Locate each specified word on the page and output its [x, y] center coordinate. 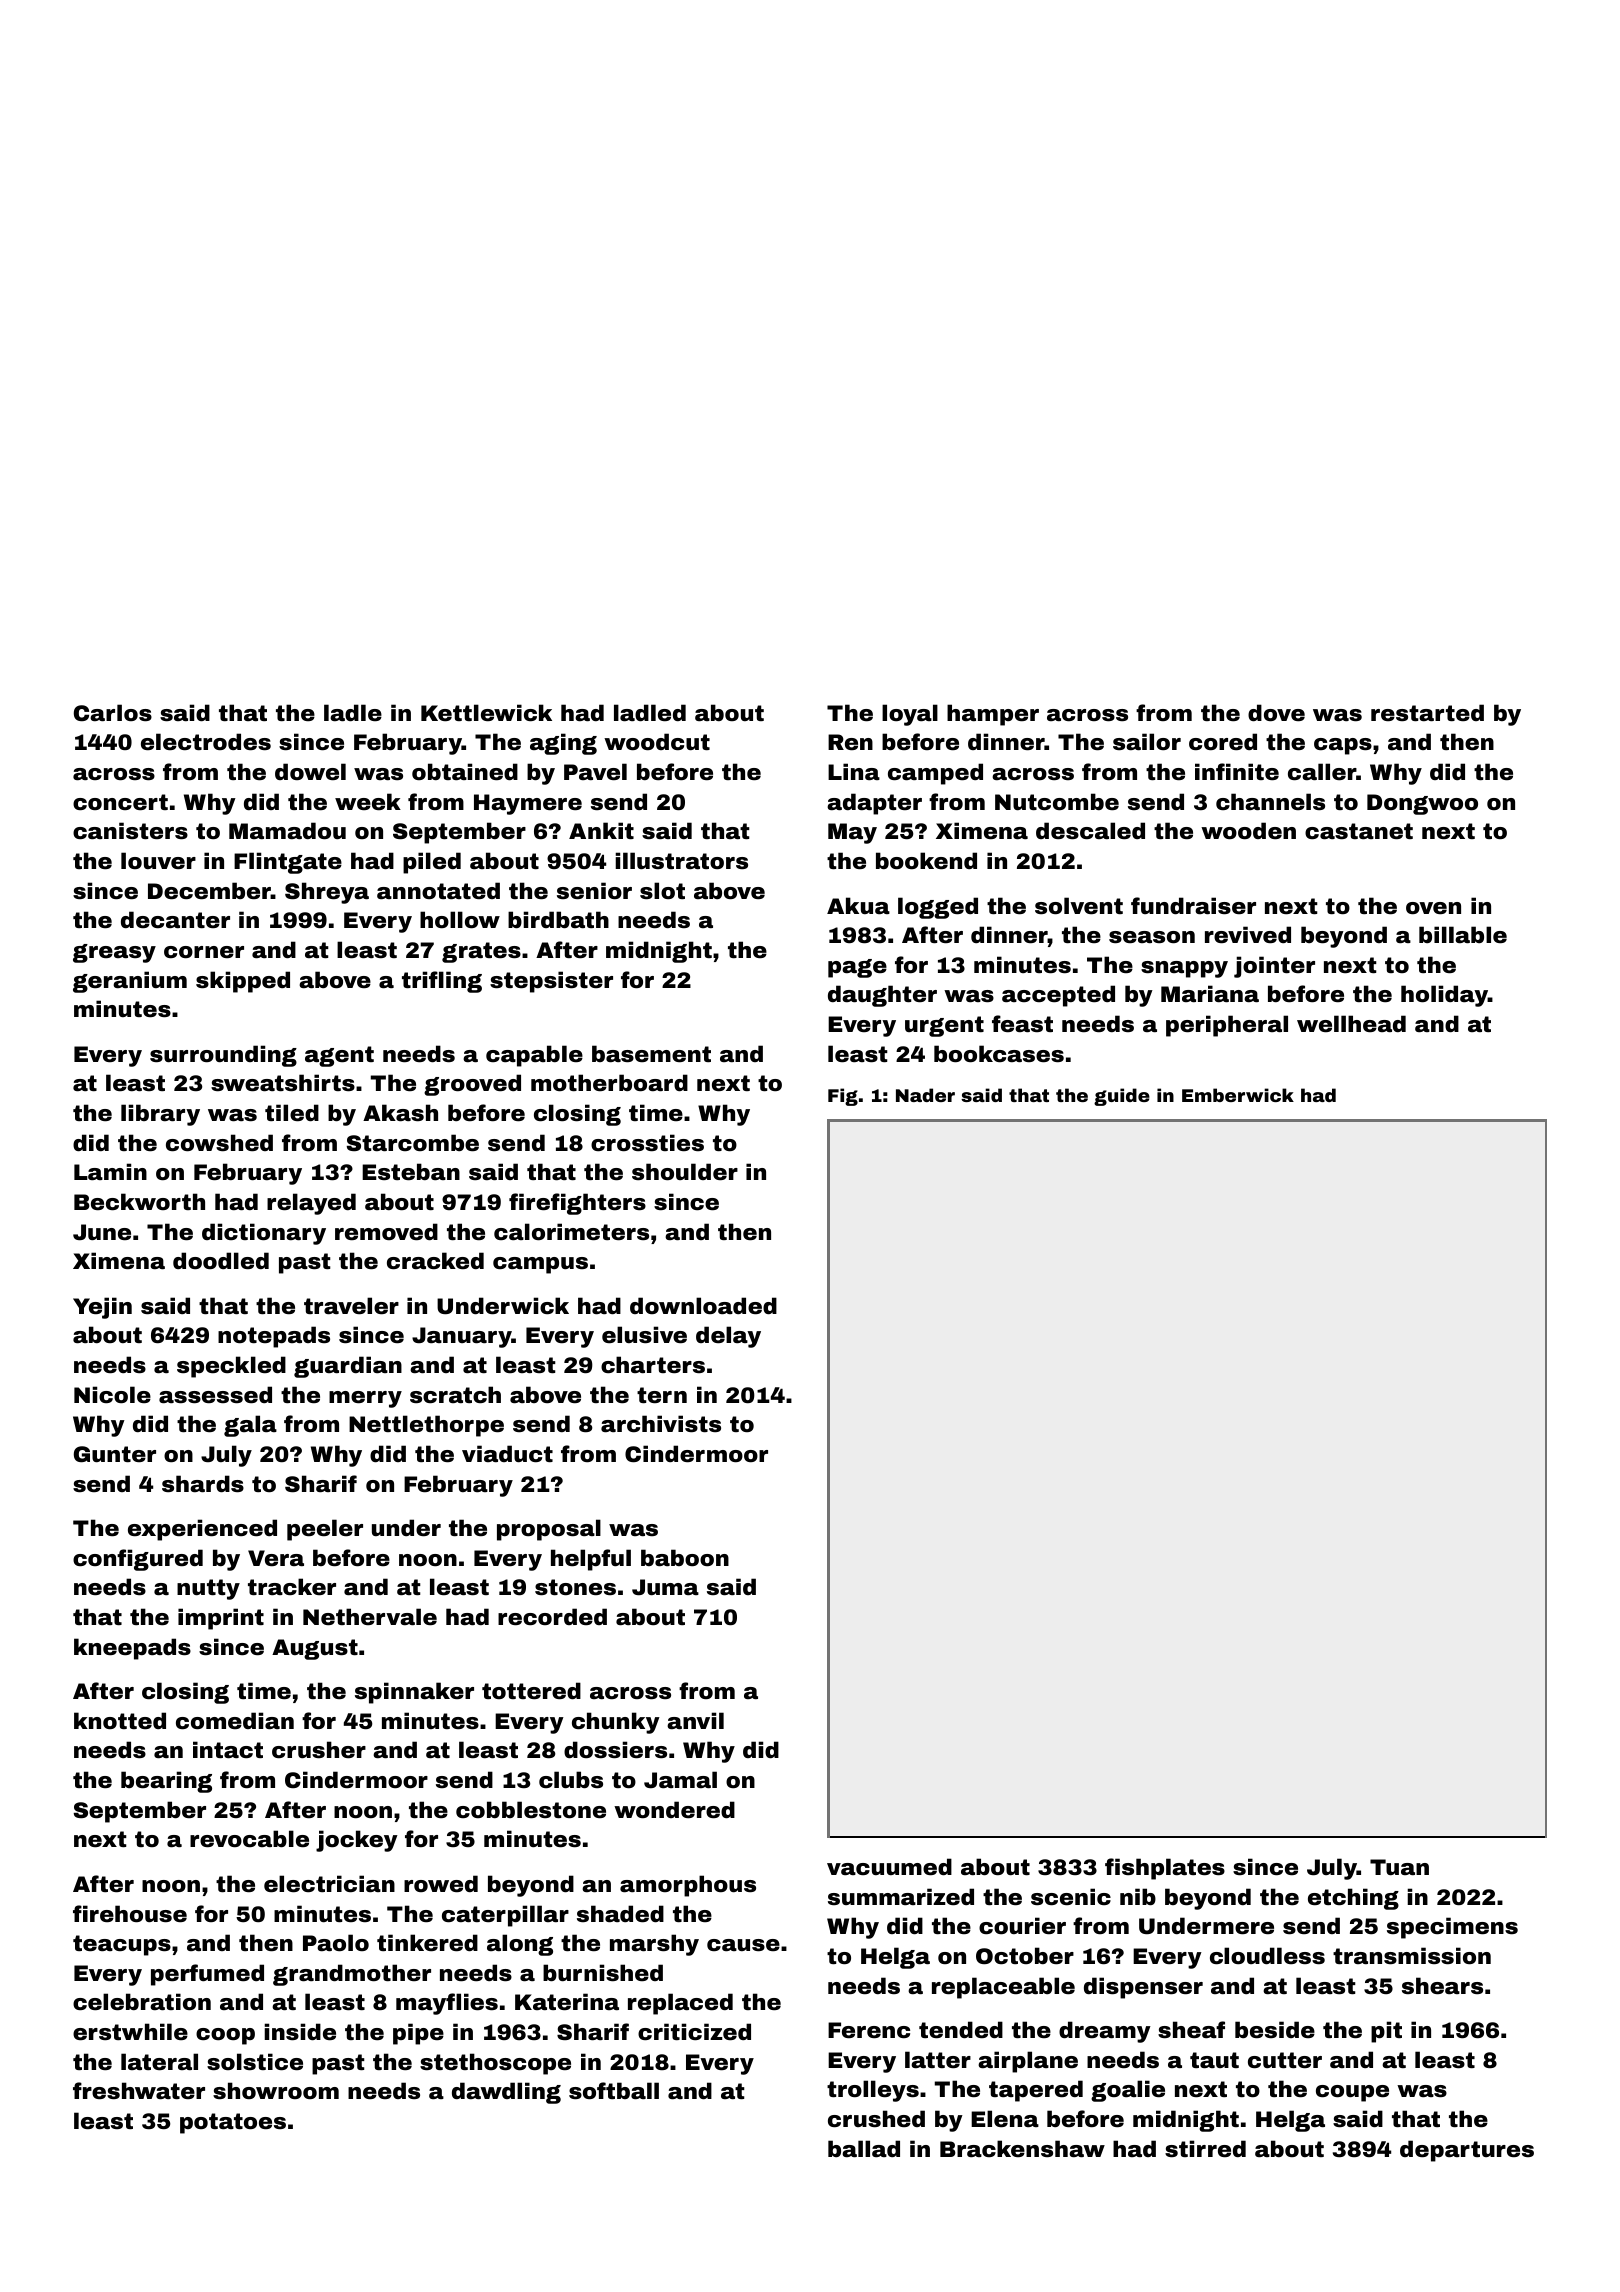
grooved [472, 1085]
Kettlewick [486, 713]
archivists [661, 1424]
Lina [854, 771]
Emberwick [1238, 1095]
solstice [255, 2062]
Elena [1005, 2119]
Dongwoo [1422, 804]
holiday [1444, 996]
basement [651, 1054]
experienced [202, 1530]
